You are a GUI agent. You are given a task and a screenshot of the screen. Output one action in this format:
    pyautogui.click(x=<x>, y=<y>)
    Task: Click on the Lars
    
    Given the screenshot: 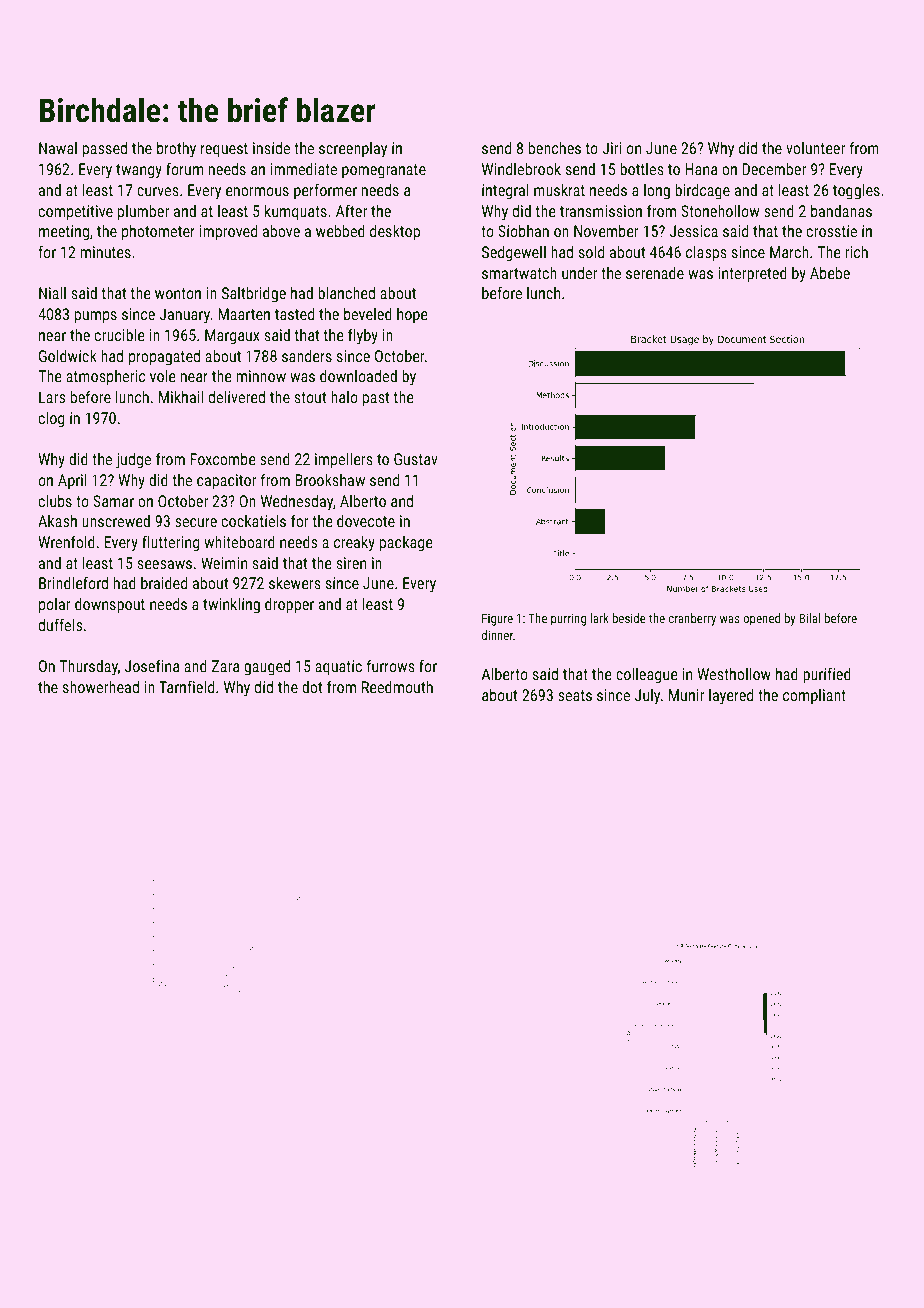 What is the action you would take?
    pyautogui.click(x=52, y=397)
